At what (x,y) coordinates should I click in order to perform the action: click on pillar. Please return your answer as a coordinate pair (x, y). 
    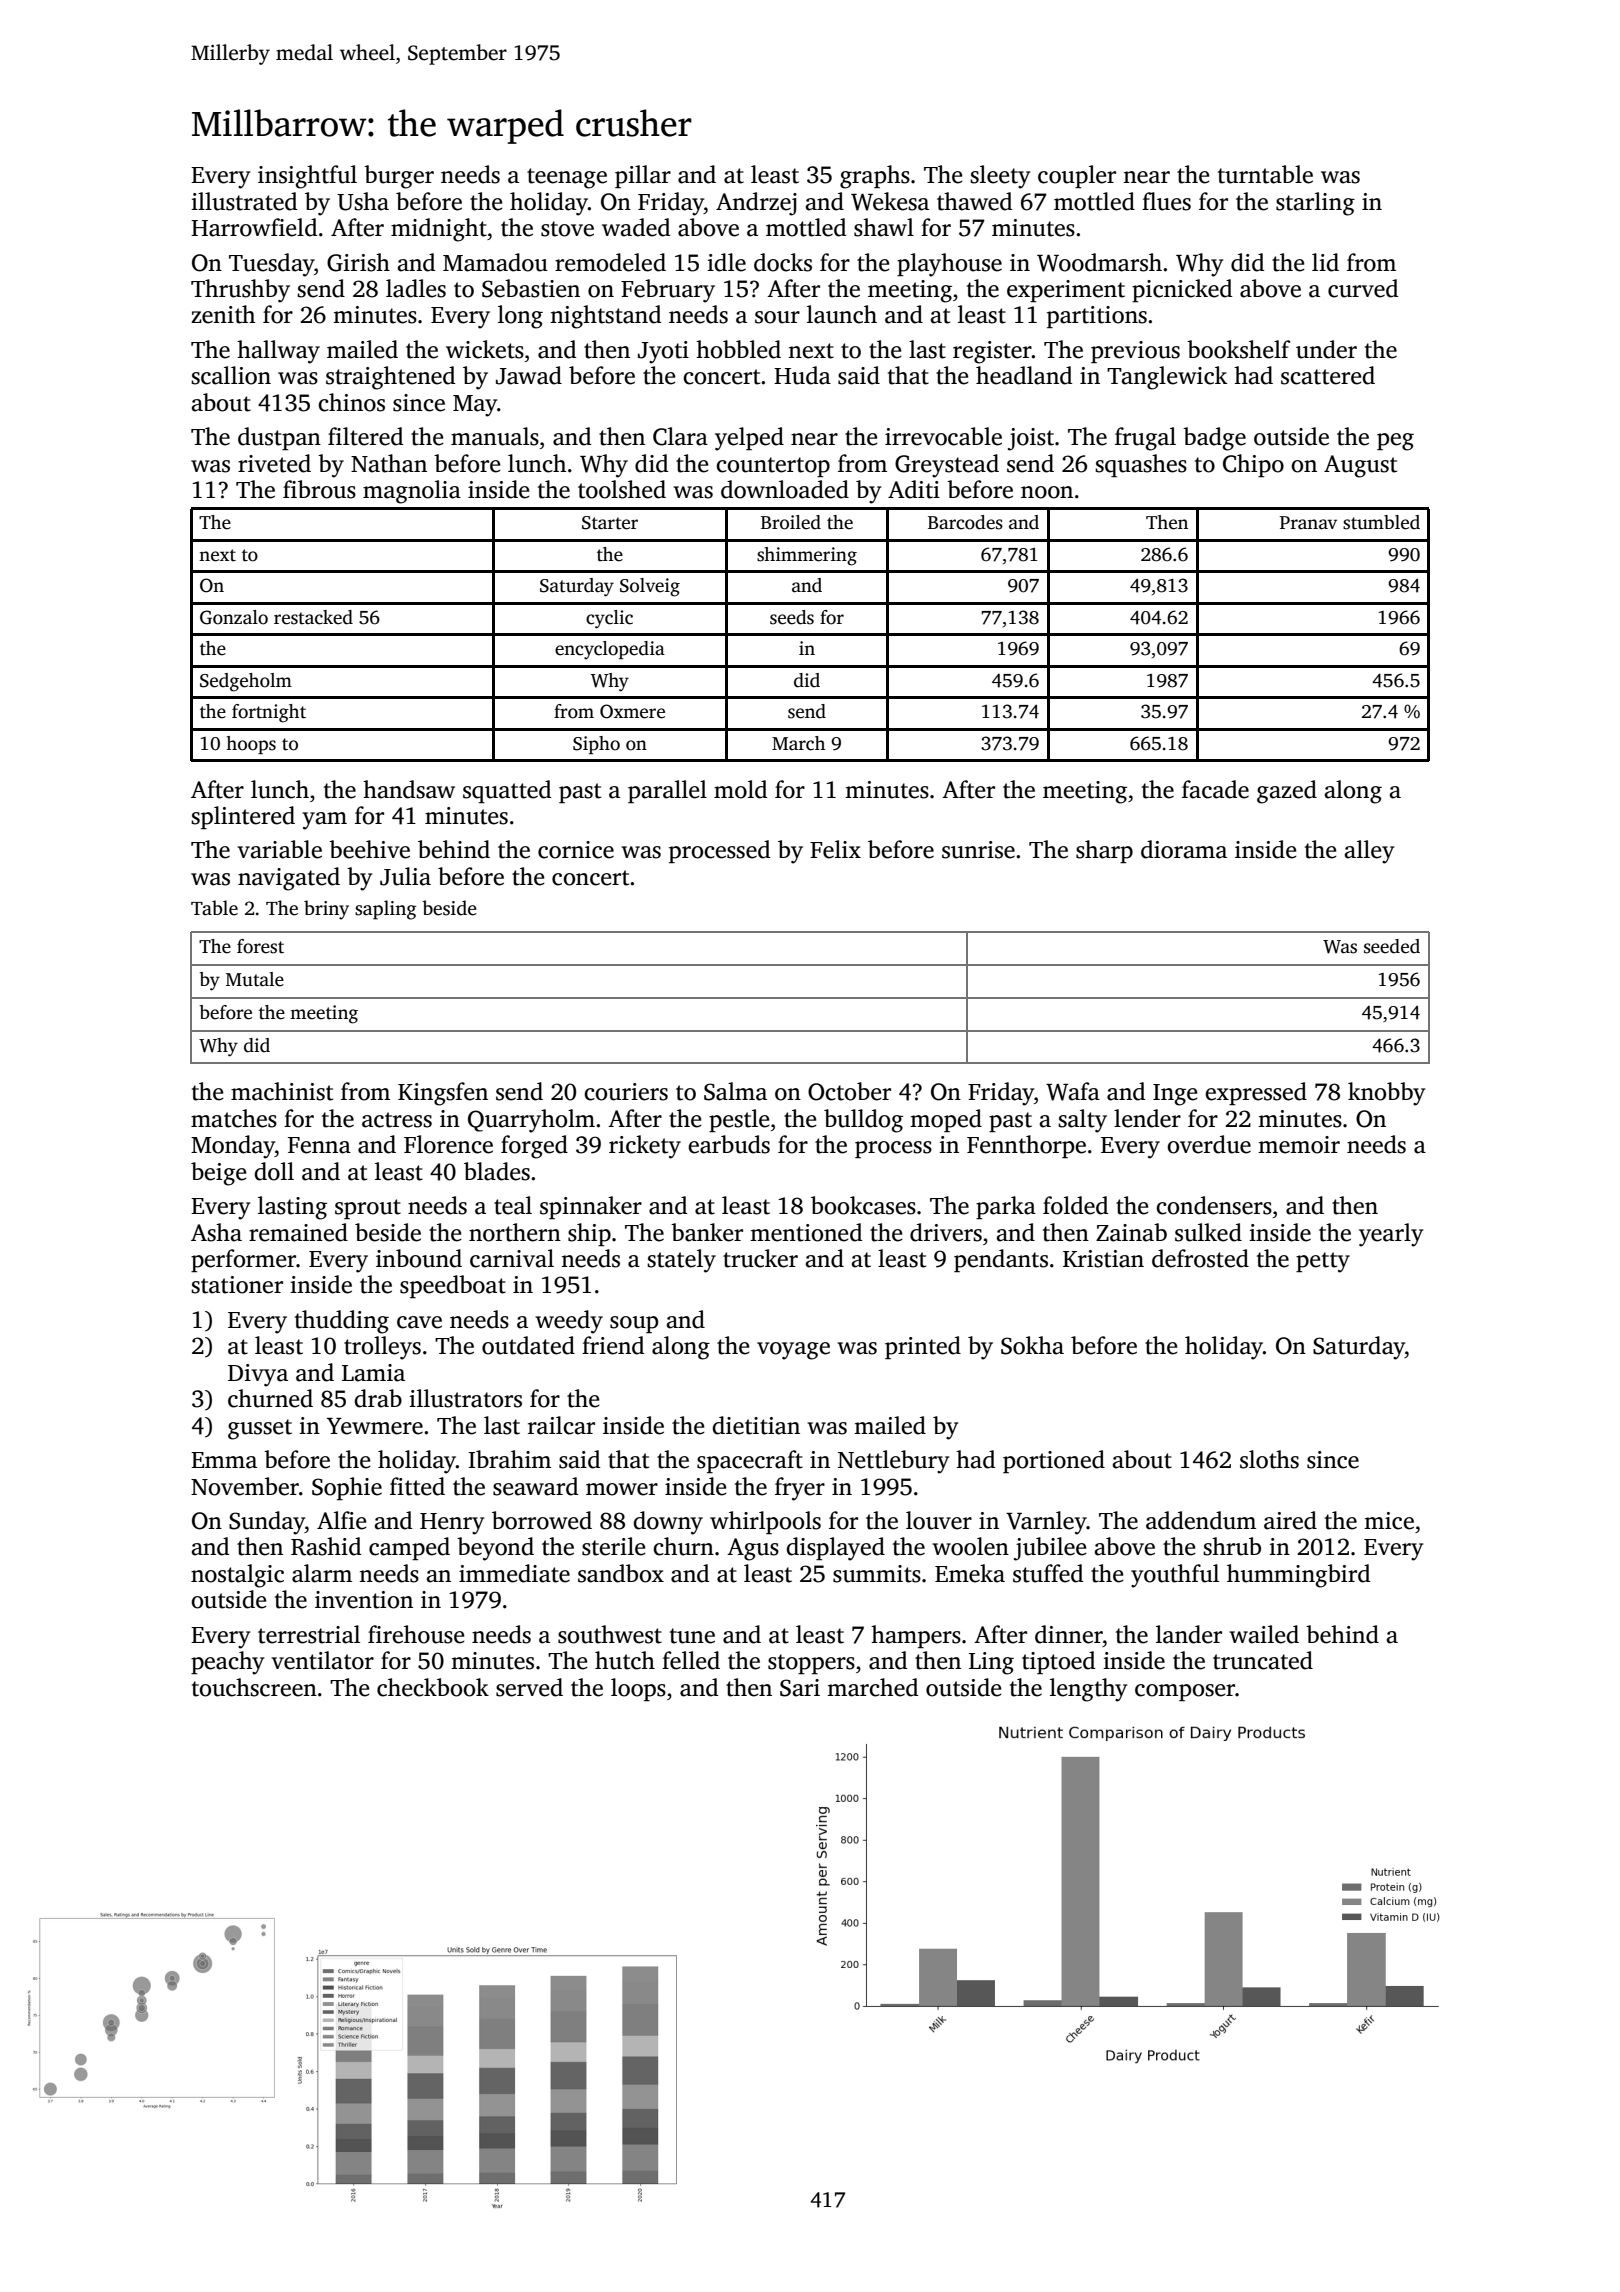
    Looking at the image, I should click on (643, 176).
